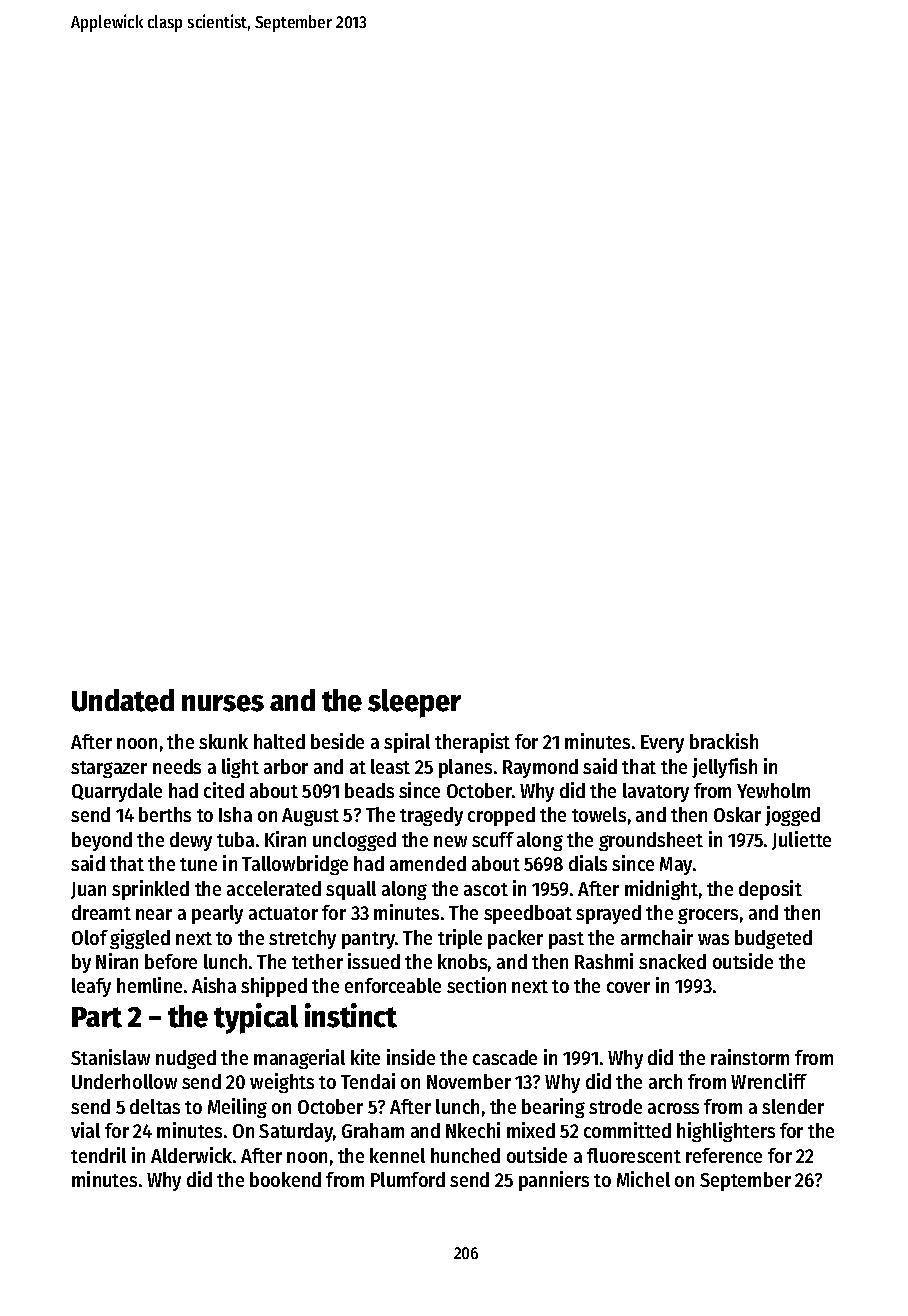 Image resolution: width=908 pixels, height=1316 pixels. I want to click on armchair, so click(657, 937).
